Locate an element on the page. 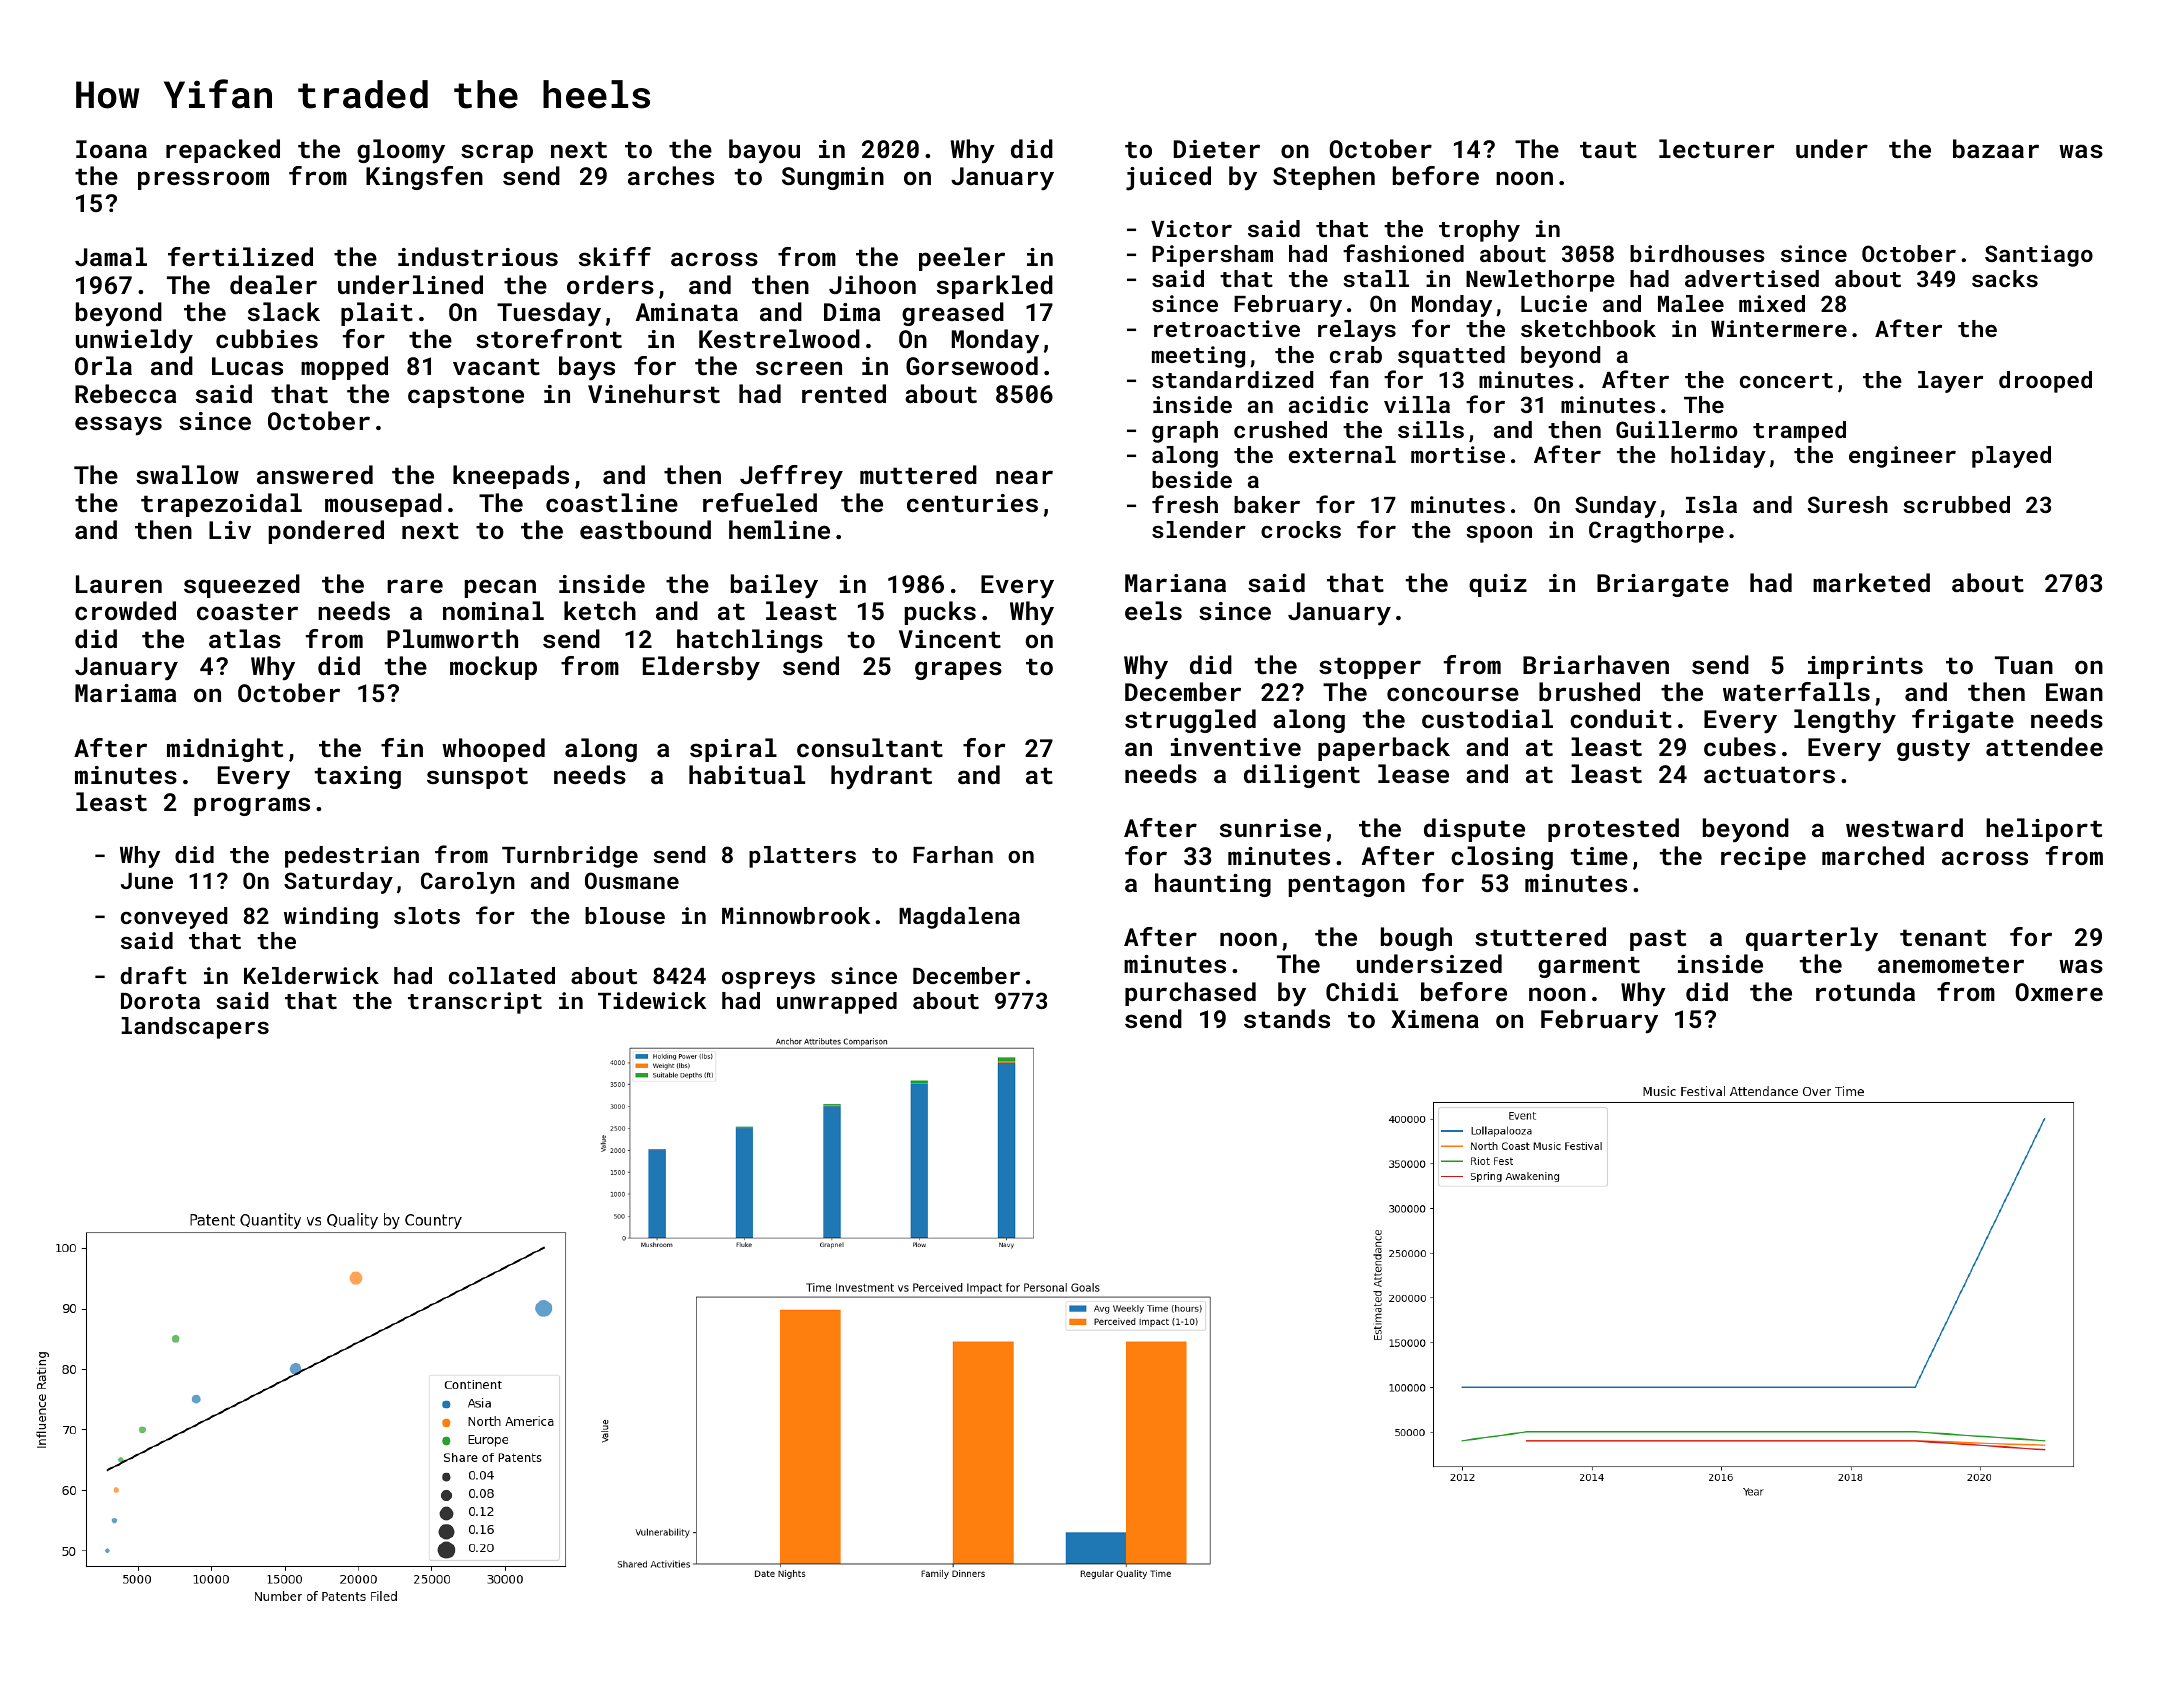  Rebecca is located at coordinates (125, 393).
